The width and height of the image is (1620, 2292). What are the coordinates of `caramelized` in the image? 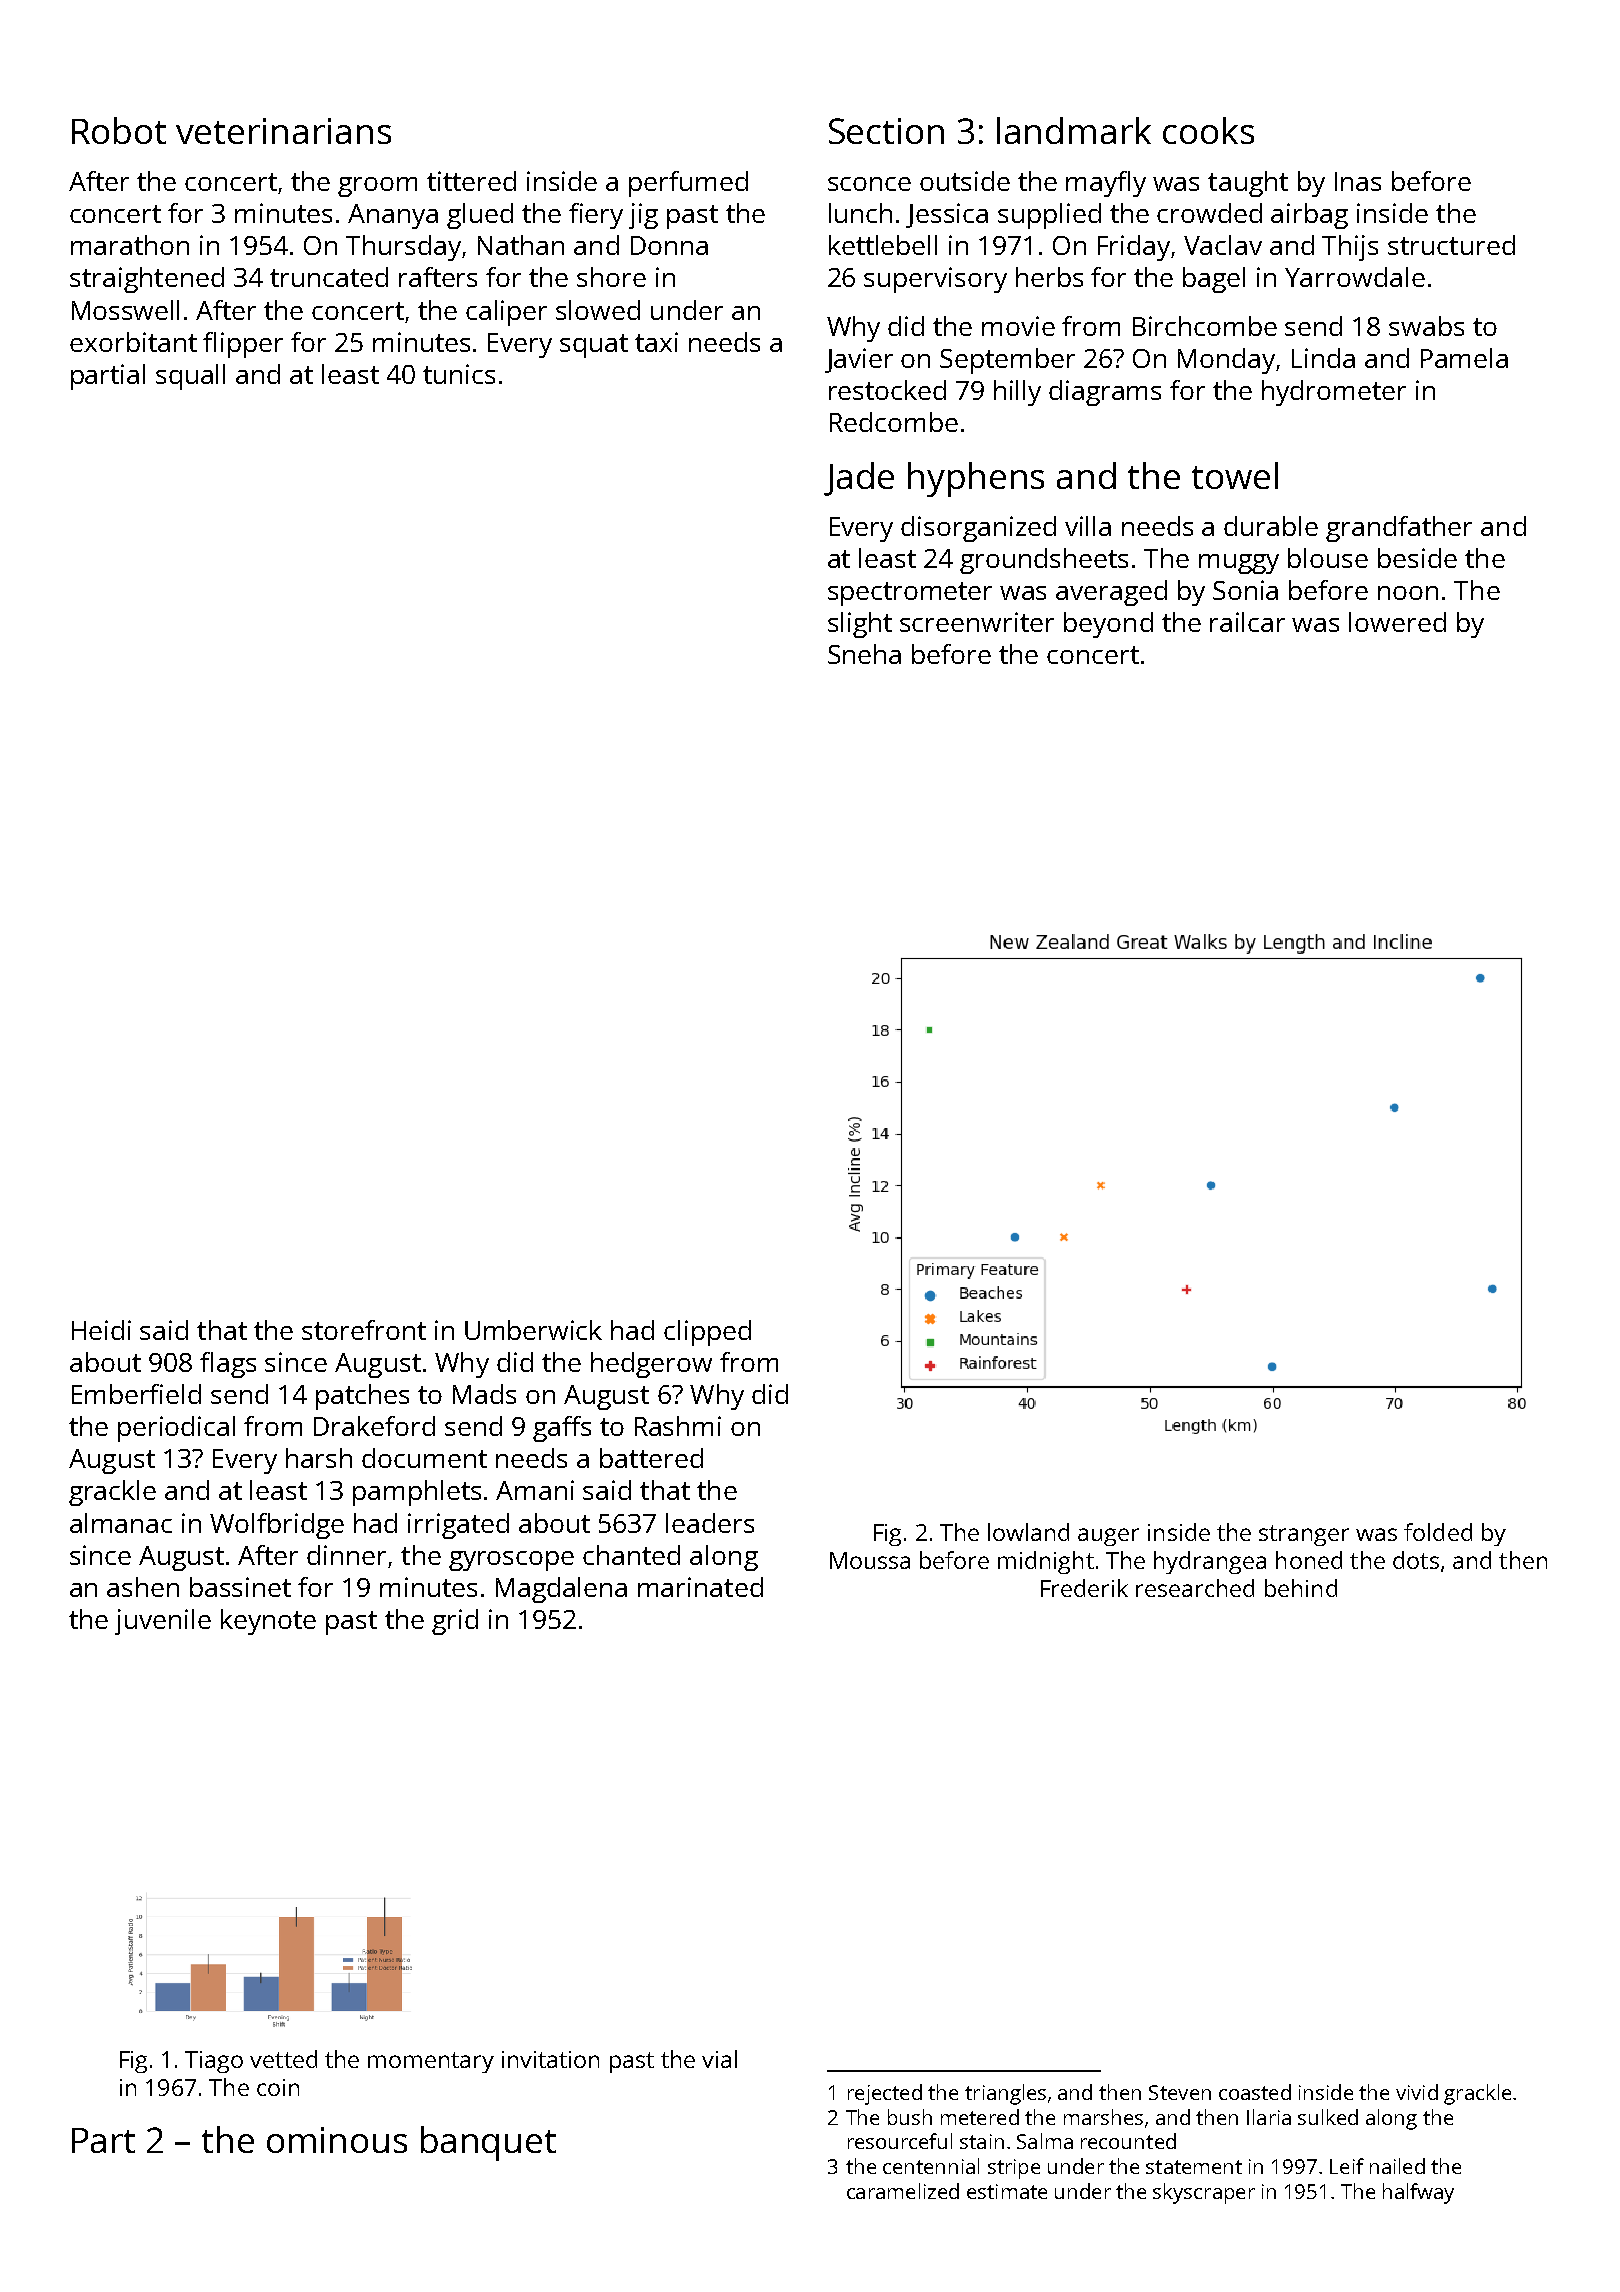 It's located at (903, 2191).
